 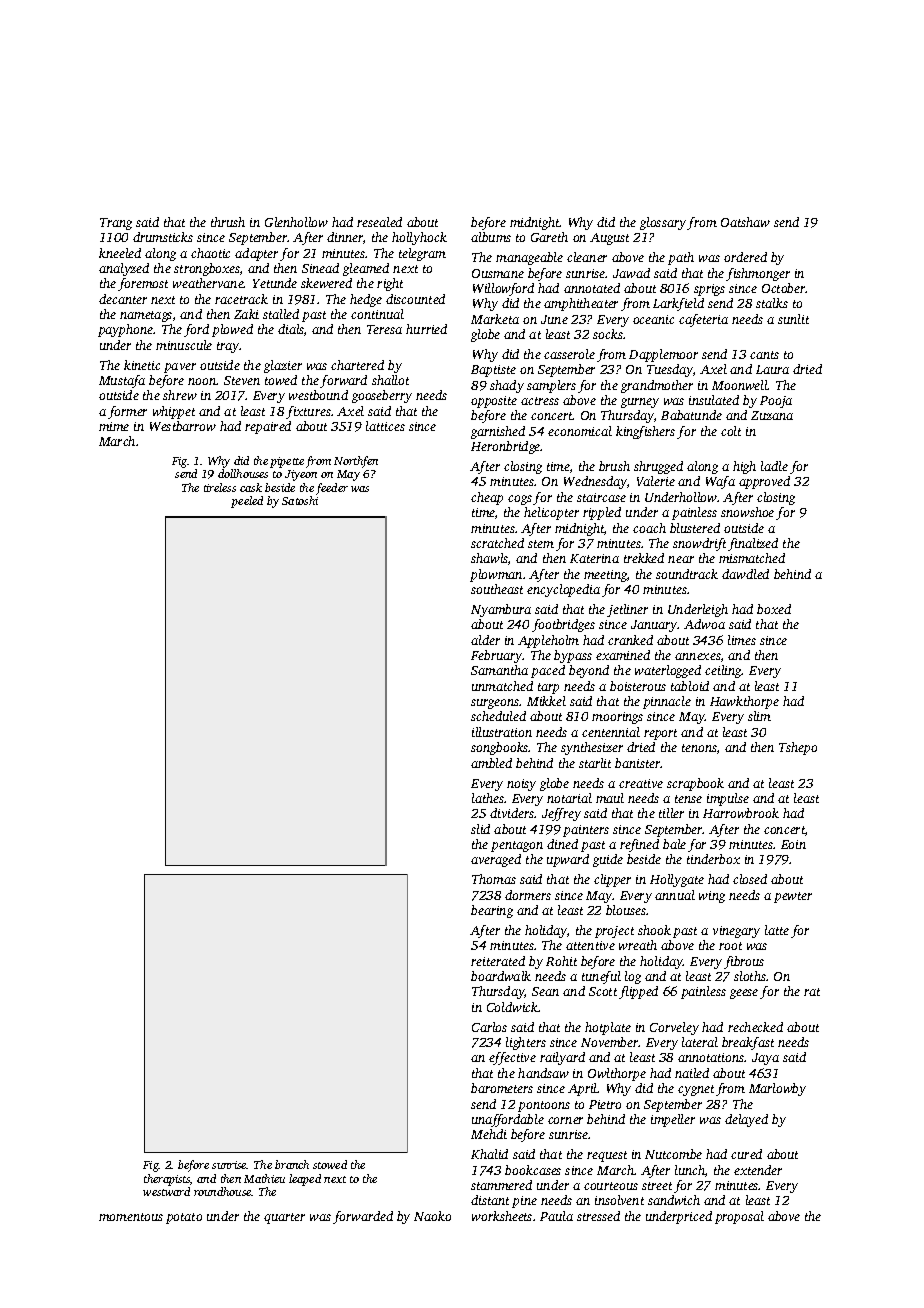 What do you see at coordinates (379, 222) in the screenshot?
I see `resealed` at bounding box center [379, 222].
